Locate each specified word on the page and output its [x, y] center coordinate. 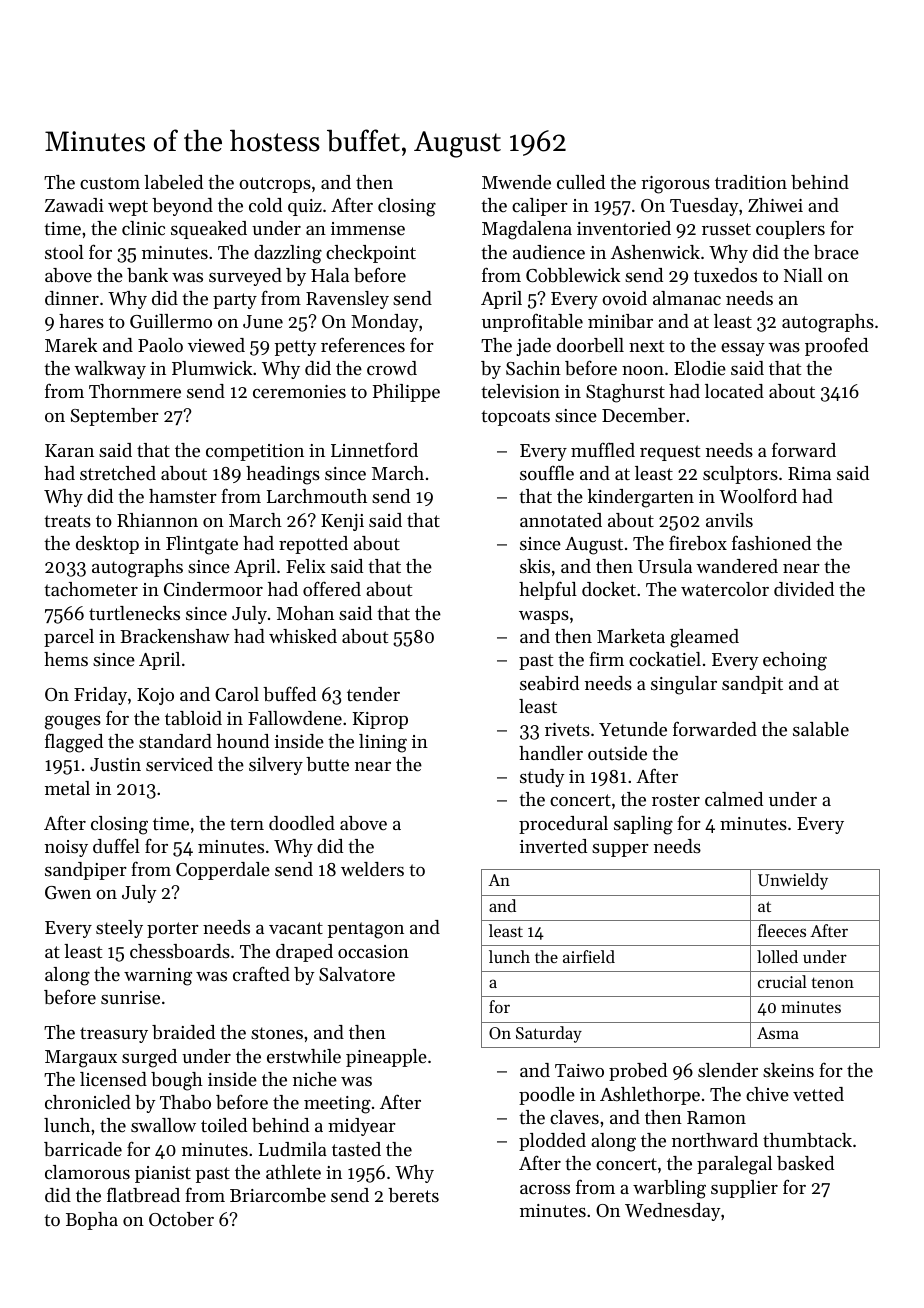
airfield [589, 956]
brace [836, 252]
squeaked [209, 230]
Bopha [92, 1221]
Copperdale [223, 871]
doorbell [590, 345]
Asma [778, 1033]
